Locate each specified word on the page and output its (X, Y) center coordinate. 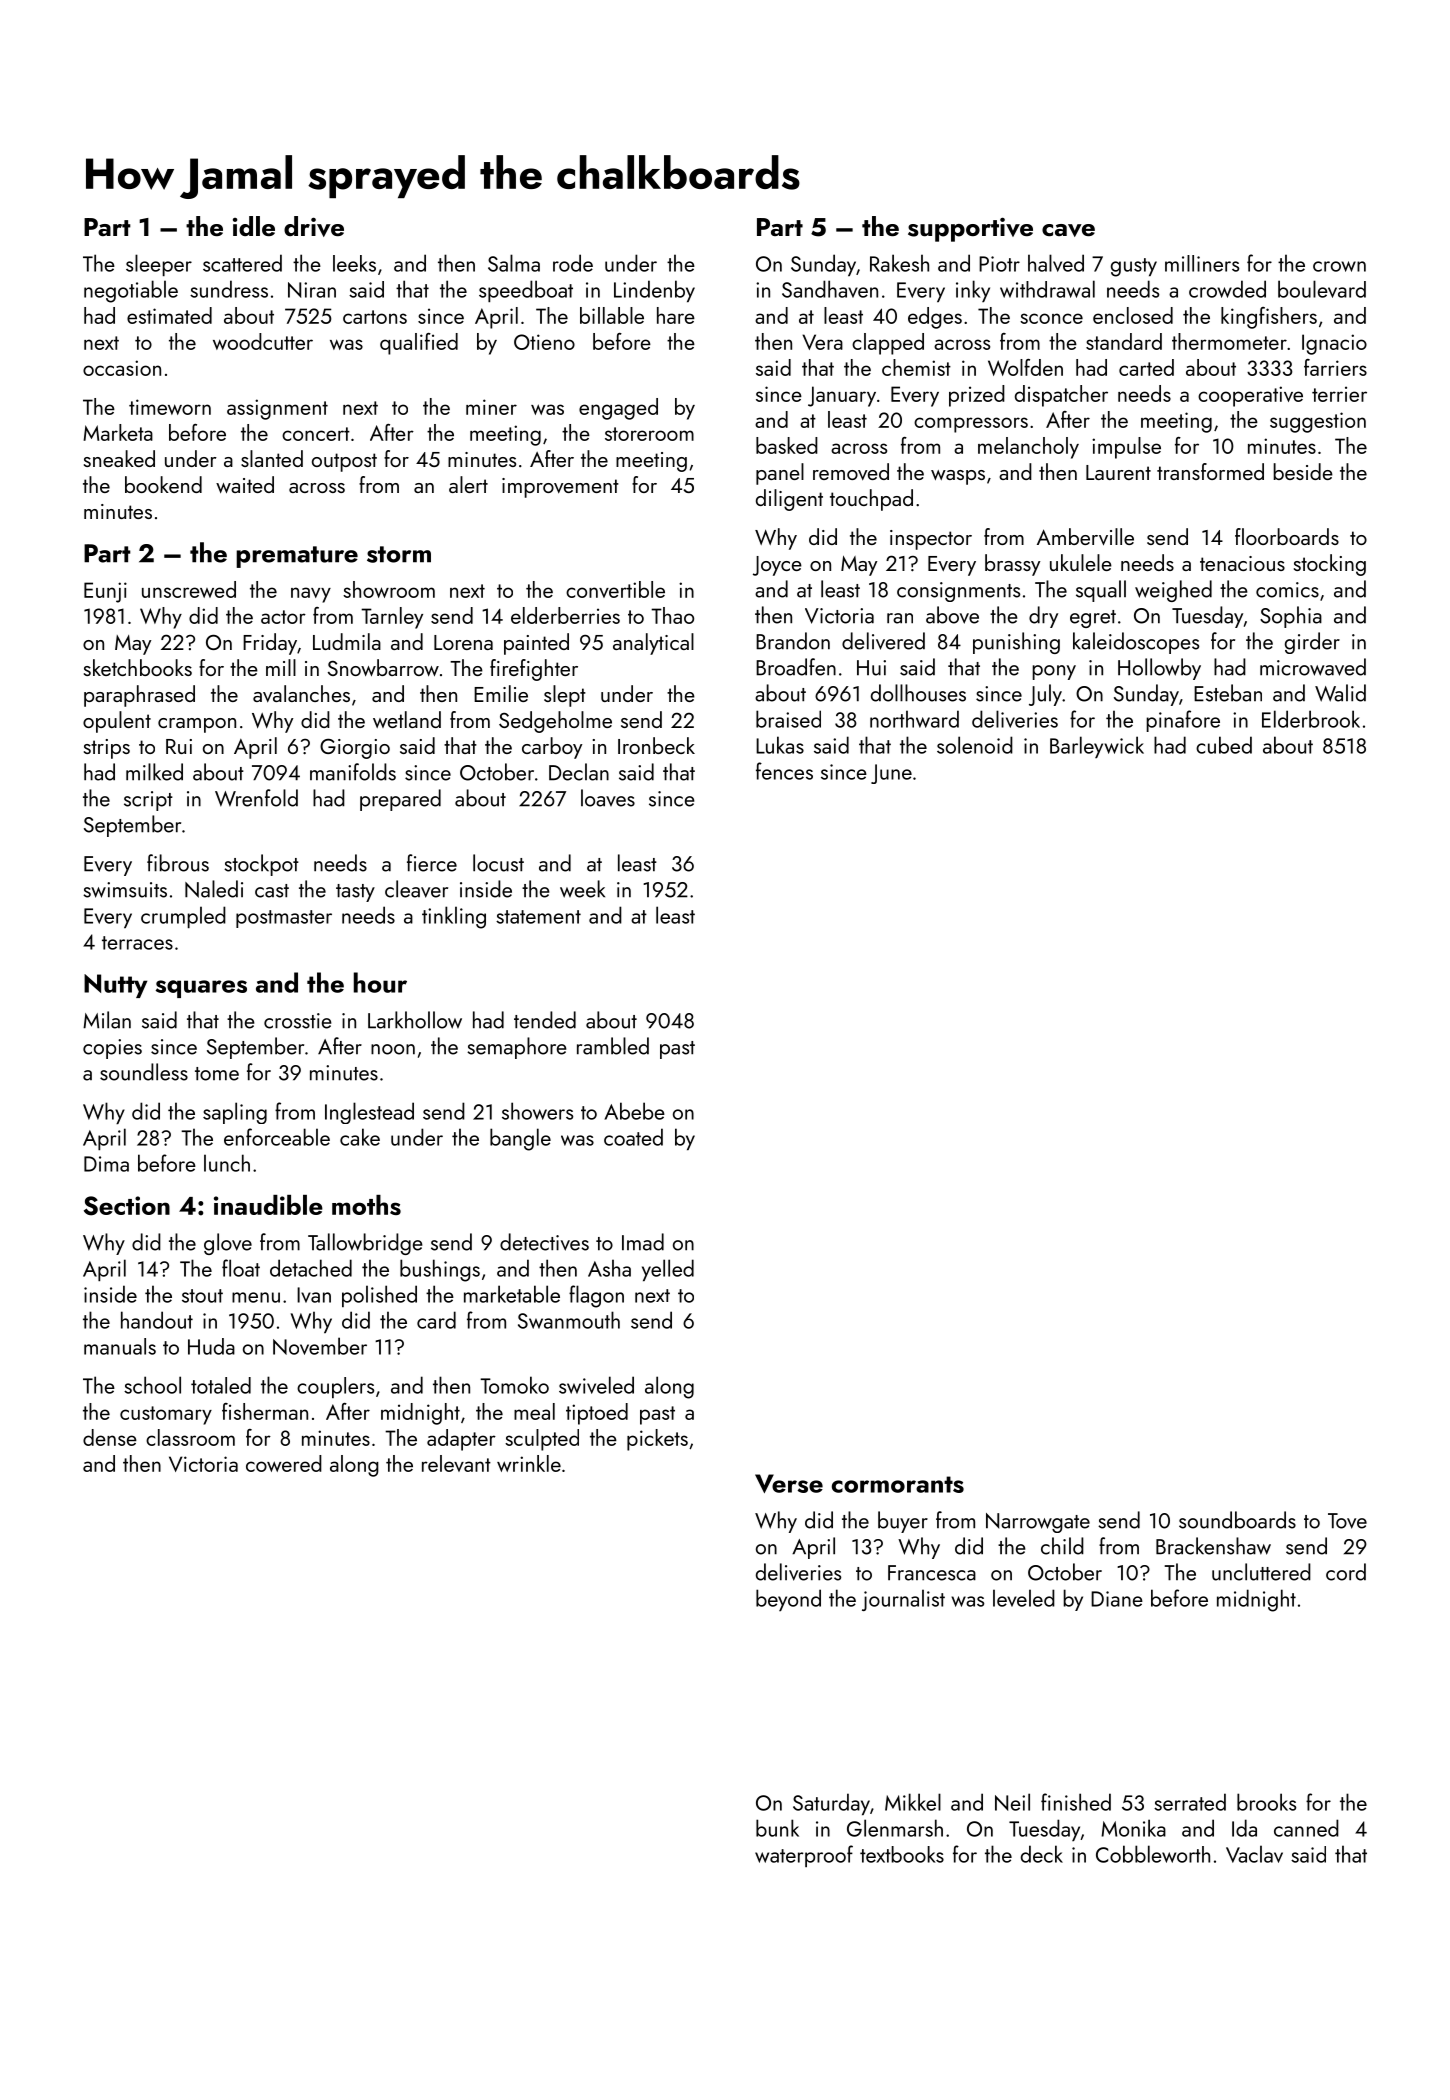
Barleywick (1097, 747)
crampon (197, 725)
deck (1042, 1854)
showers (537, 1111)
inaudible (268, 1205)
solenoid (975, 745)
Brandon (793, 641)
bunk (777, 1828)
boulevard (1322, 289)
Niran (312, 290)
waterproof (804, 1856)
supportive (970, 229)
